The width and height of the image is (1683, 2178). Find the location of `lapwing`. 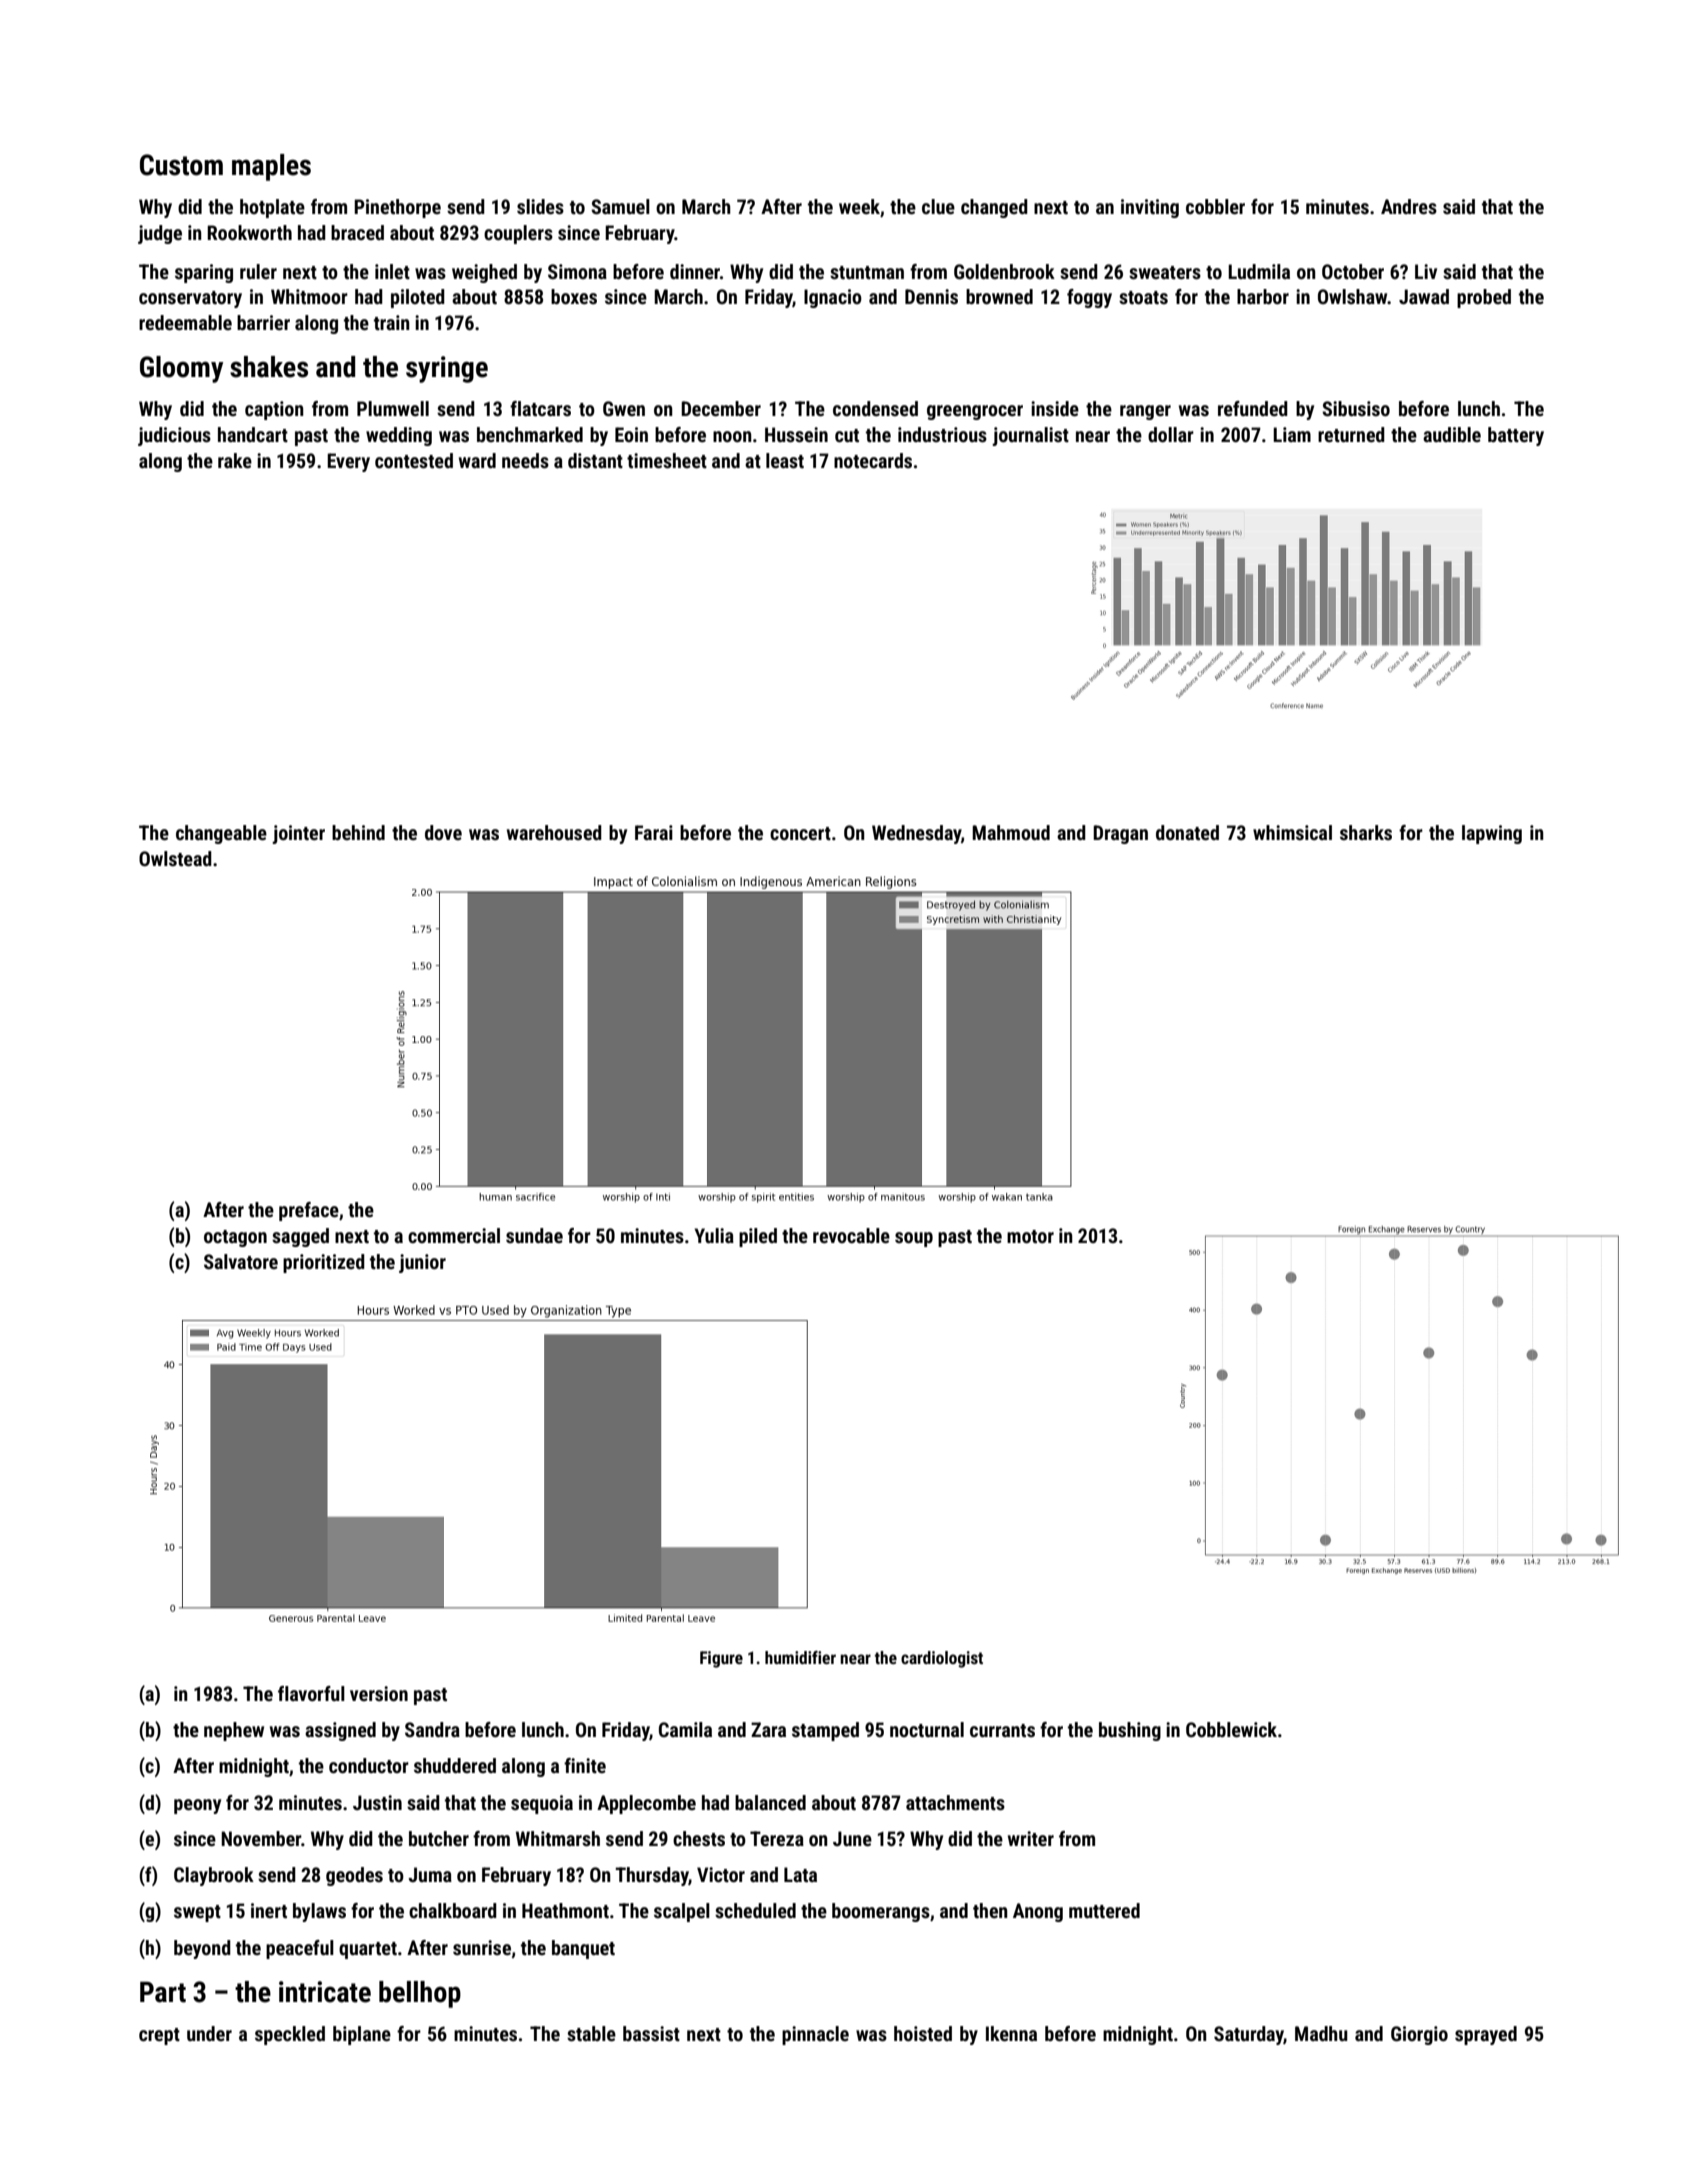

lapwing is located at coordinates (1492, 834).
